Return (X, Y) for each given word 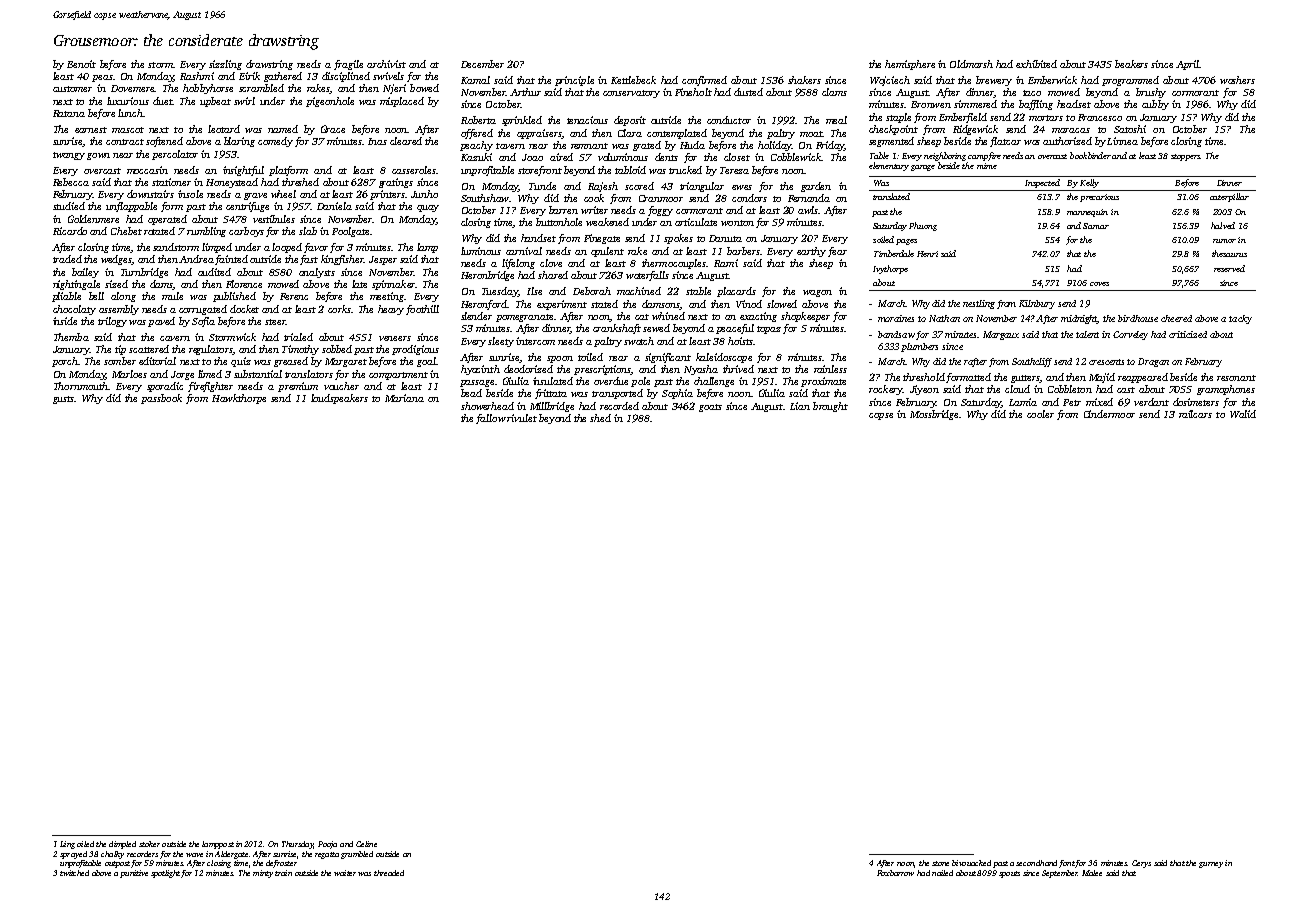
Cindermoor (1109, 414)
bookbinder (1090, 155)
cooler (1040, 414)
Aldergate (231, 855)
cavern (175, 338)
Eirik (249, 76)
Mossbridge (934, 415)
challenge (714, 382)
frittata (551, 394)
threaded (389, 873)
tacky (1240, 319)
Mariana (404, 398)
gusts (63, 400)
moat (811, 134)
